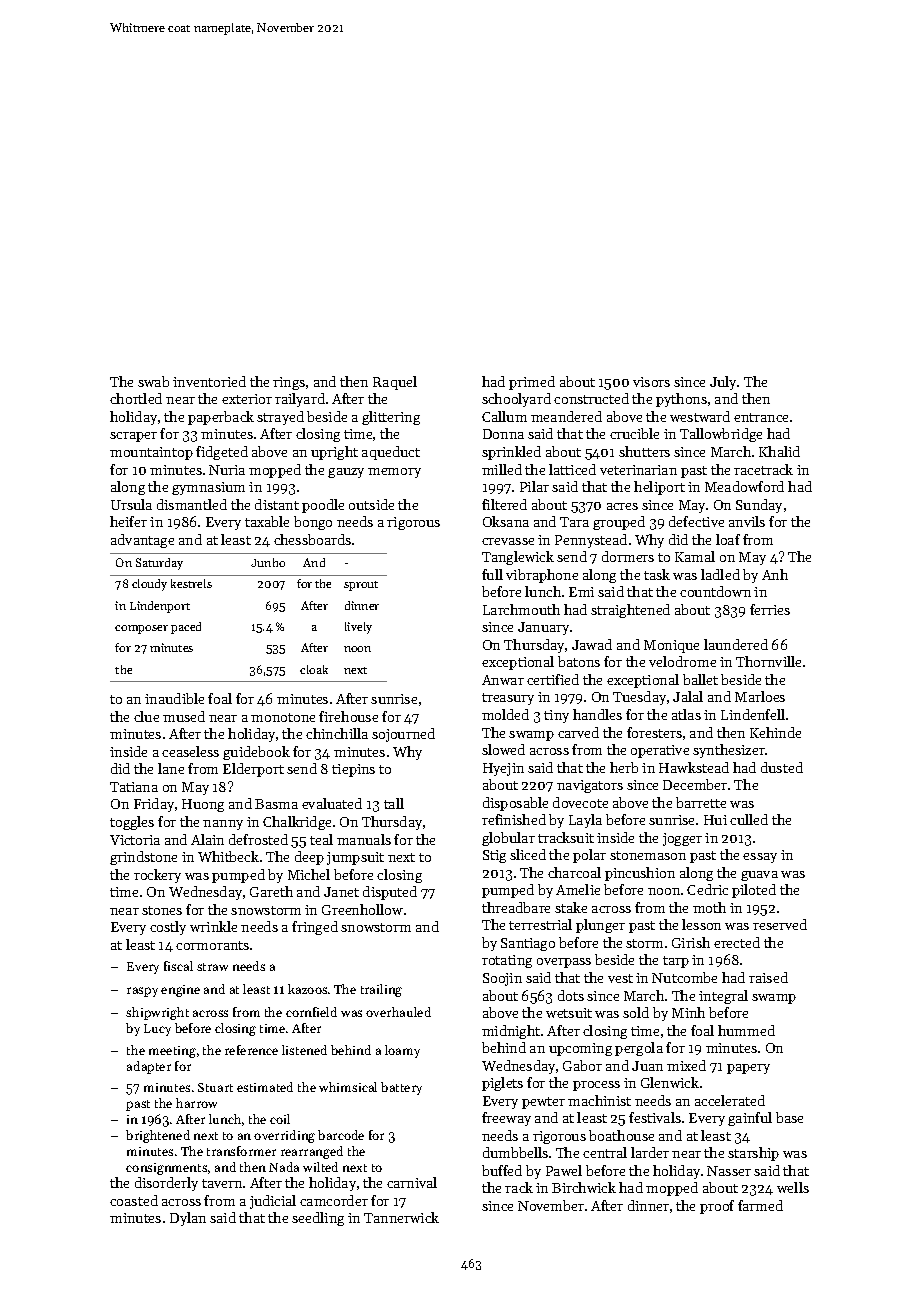  I want to click on synthesizer, so click(729, 751).
